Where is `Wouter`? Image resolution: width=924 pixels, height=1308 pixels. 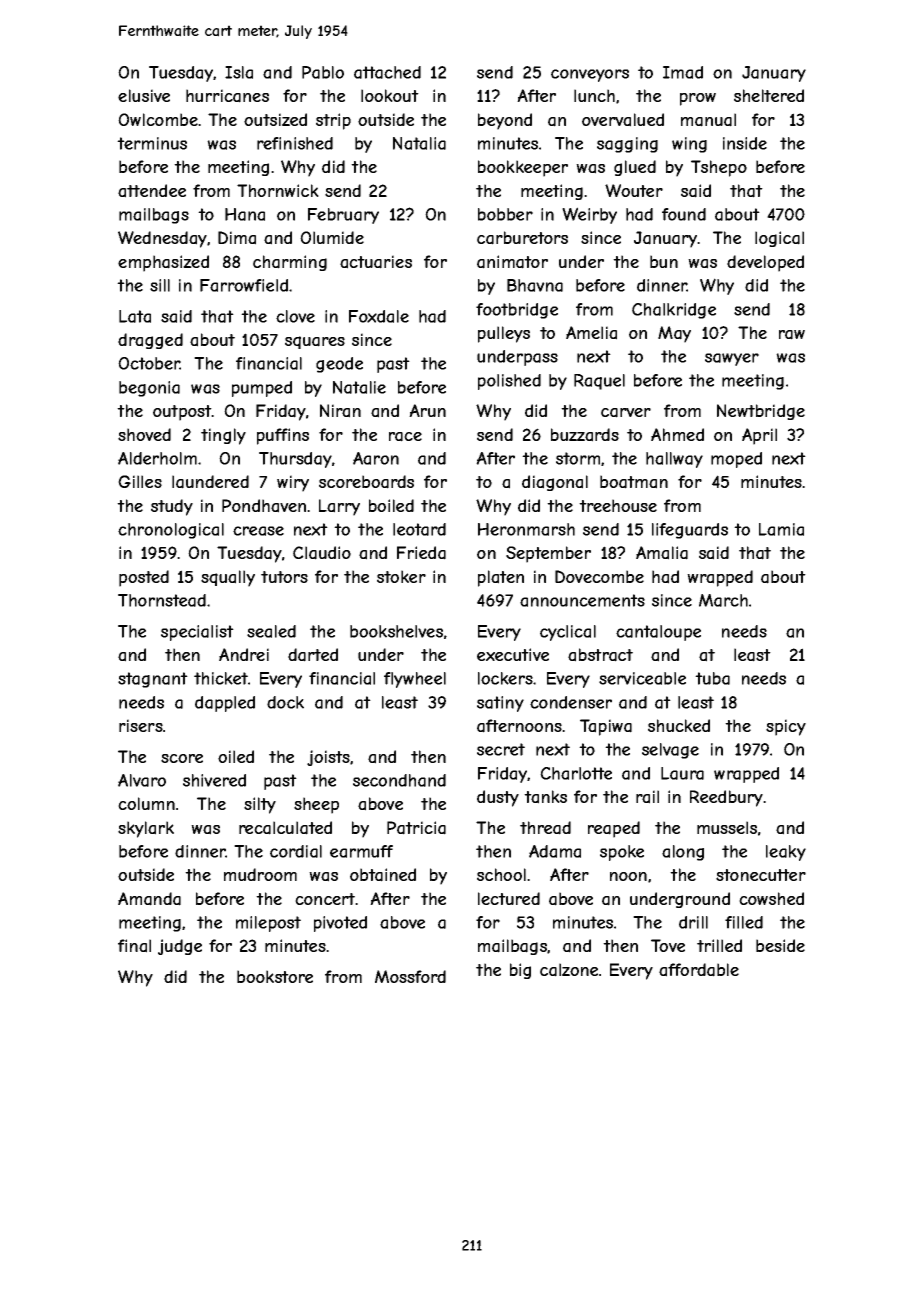
Wouter is located at coordinates (634, 190).
